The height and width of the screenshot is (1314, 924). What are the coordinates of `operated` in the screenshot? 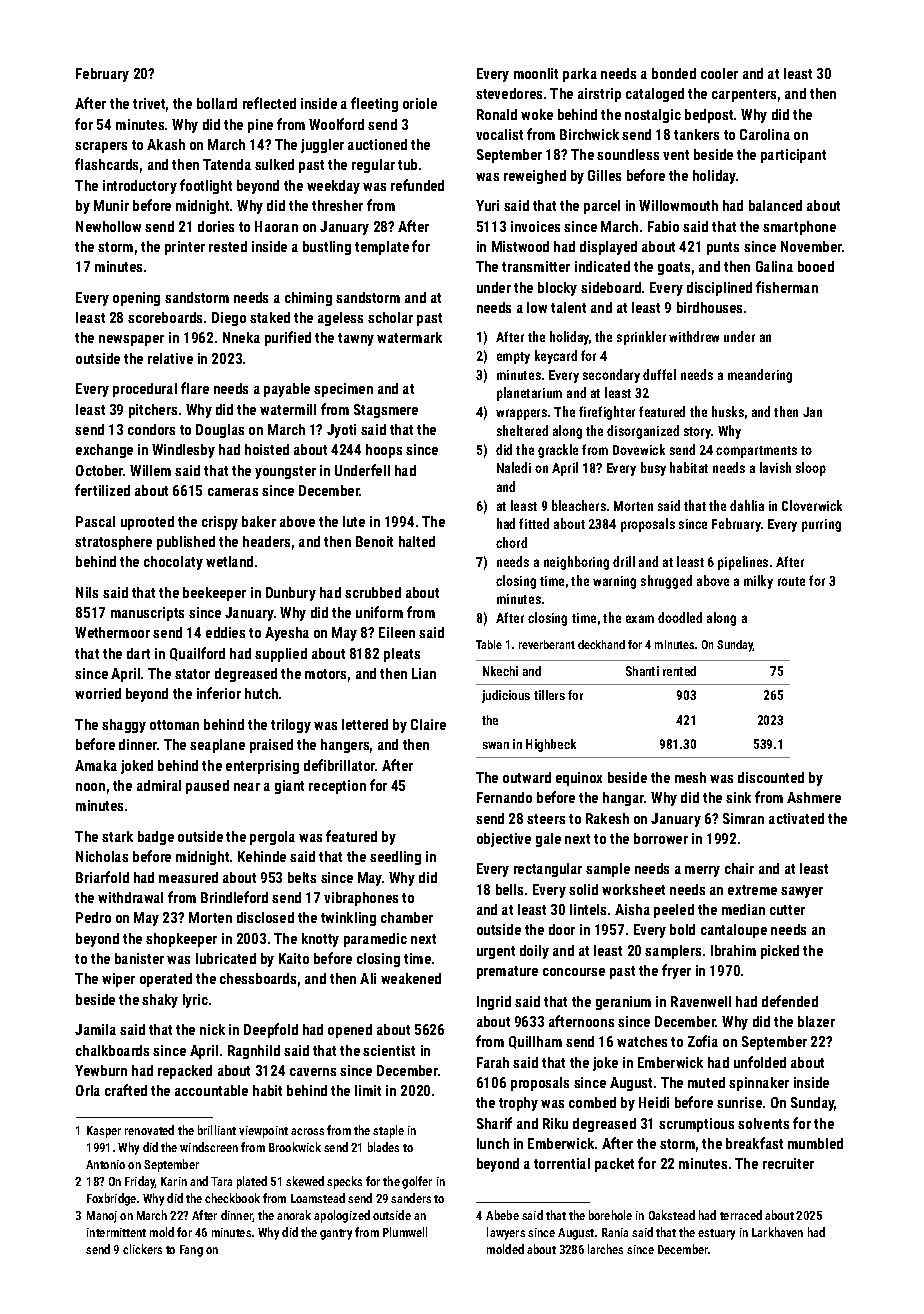 It's located at (166, 980).
